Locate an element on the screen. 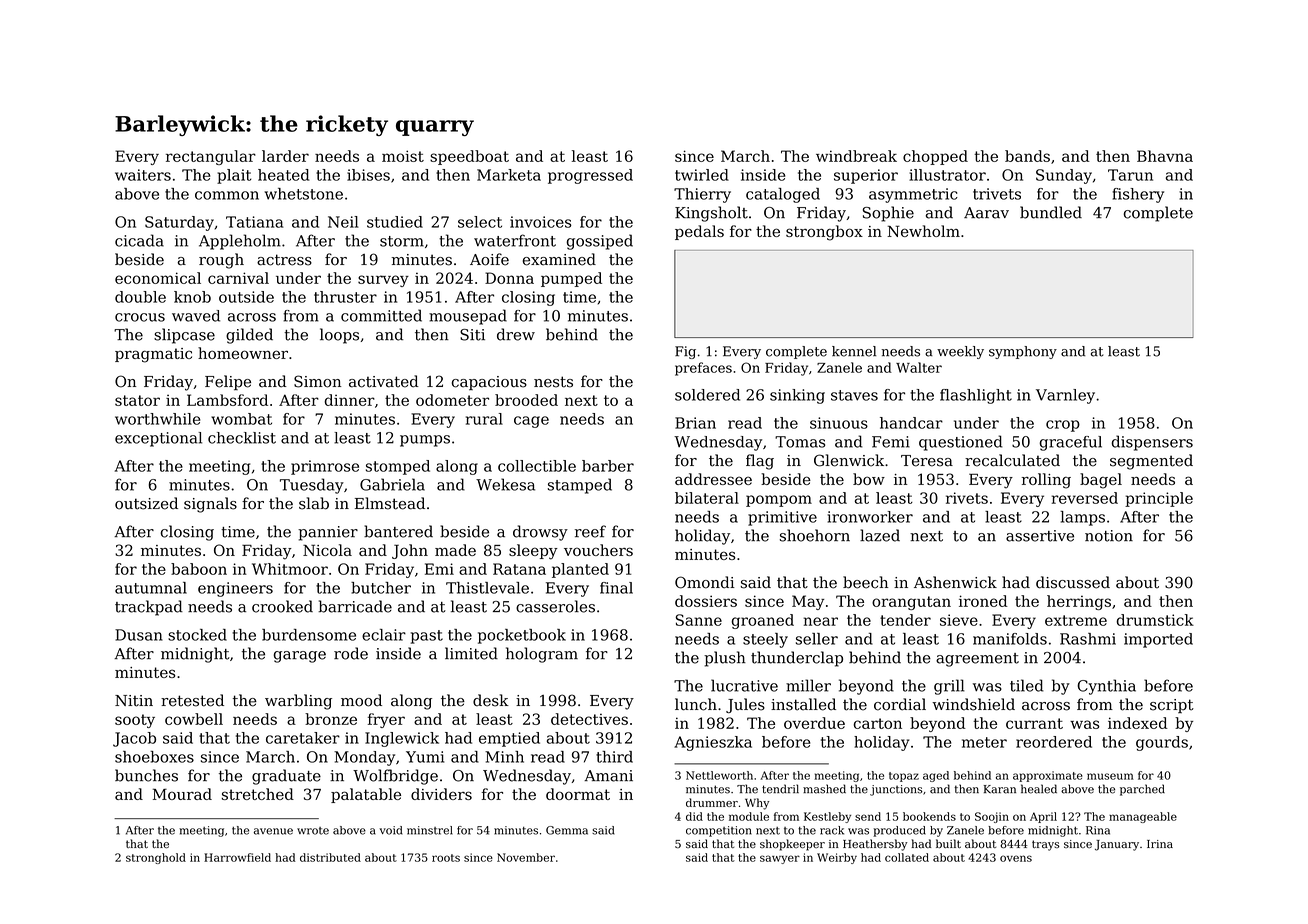 The height and width of the screenshot is (924, 1308). addressee is located at coordinates (713, 479).
